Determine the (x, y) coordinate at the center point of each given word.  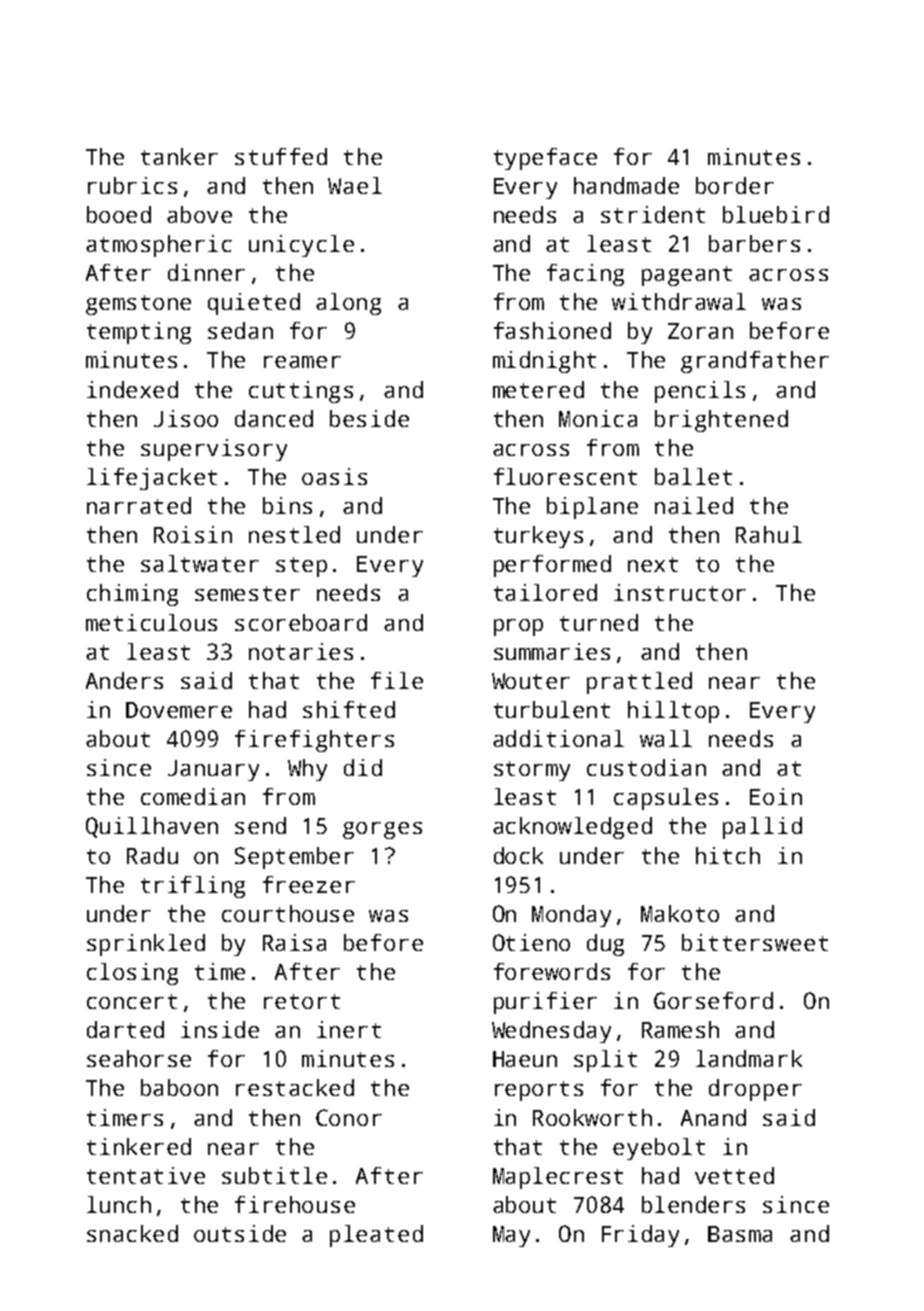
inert (349, 1029)
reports (539, 1091)
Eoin (776, 796)
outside (240, 1233)
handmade (626, 185)
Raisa (294, 942)
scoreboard (301, 622)
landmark (749, 1058)
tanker (179, 156)
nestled (294, 534)
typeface (545, 159)
